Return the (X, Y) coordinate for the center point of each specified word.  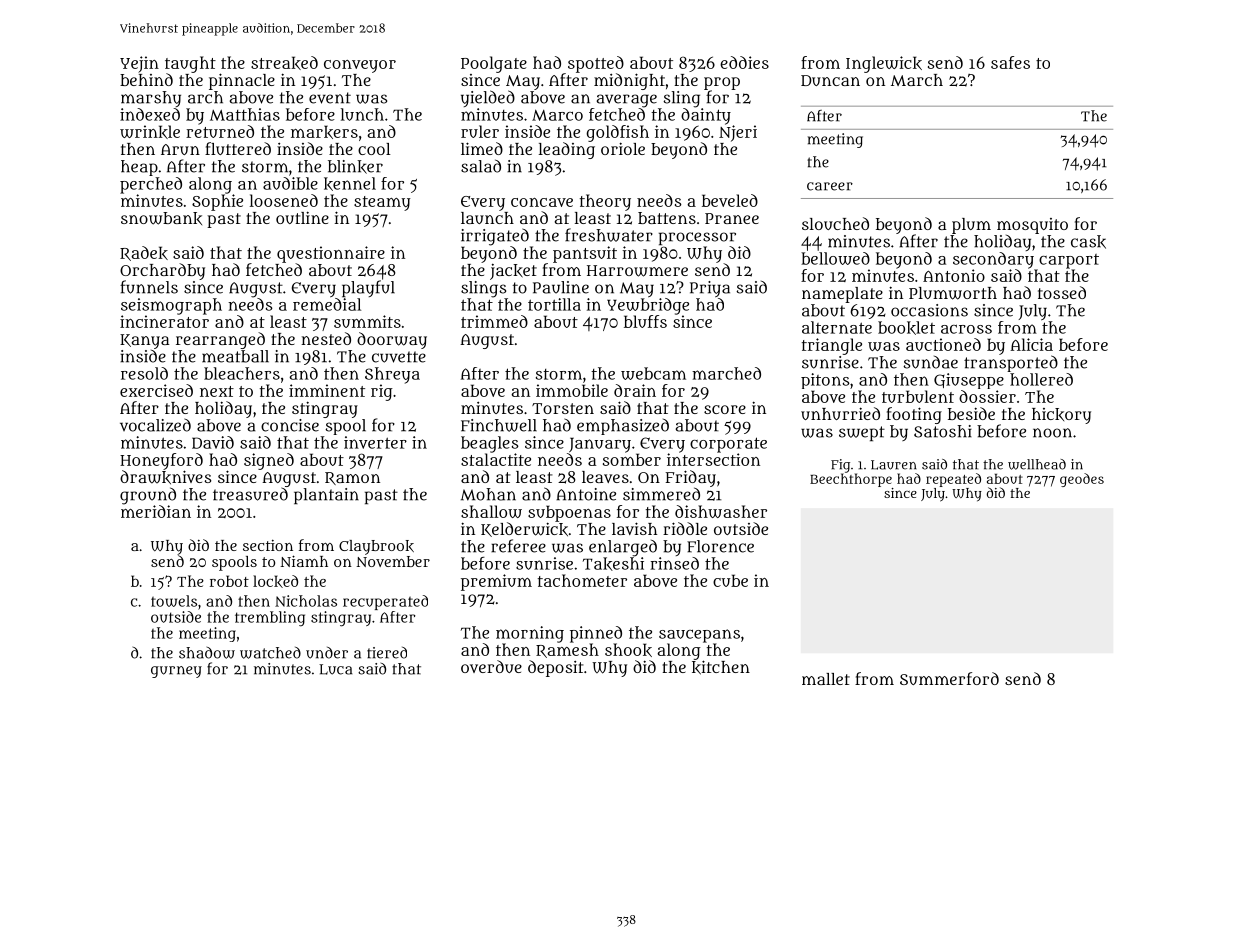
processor (697, 238)
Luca (335, 669)
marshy (151, 99)
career (830, 186)
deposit (555, 668)
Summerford (949, 678)
